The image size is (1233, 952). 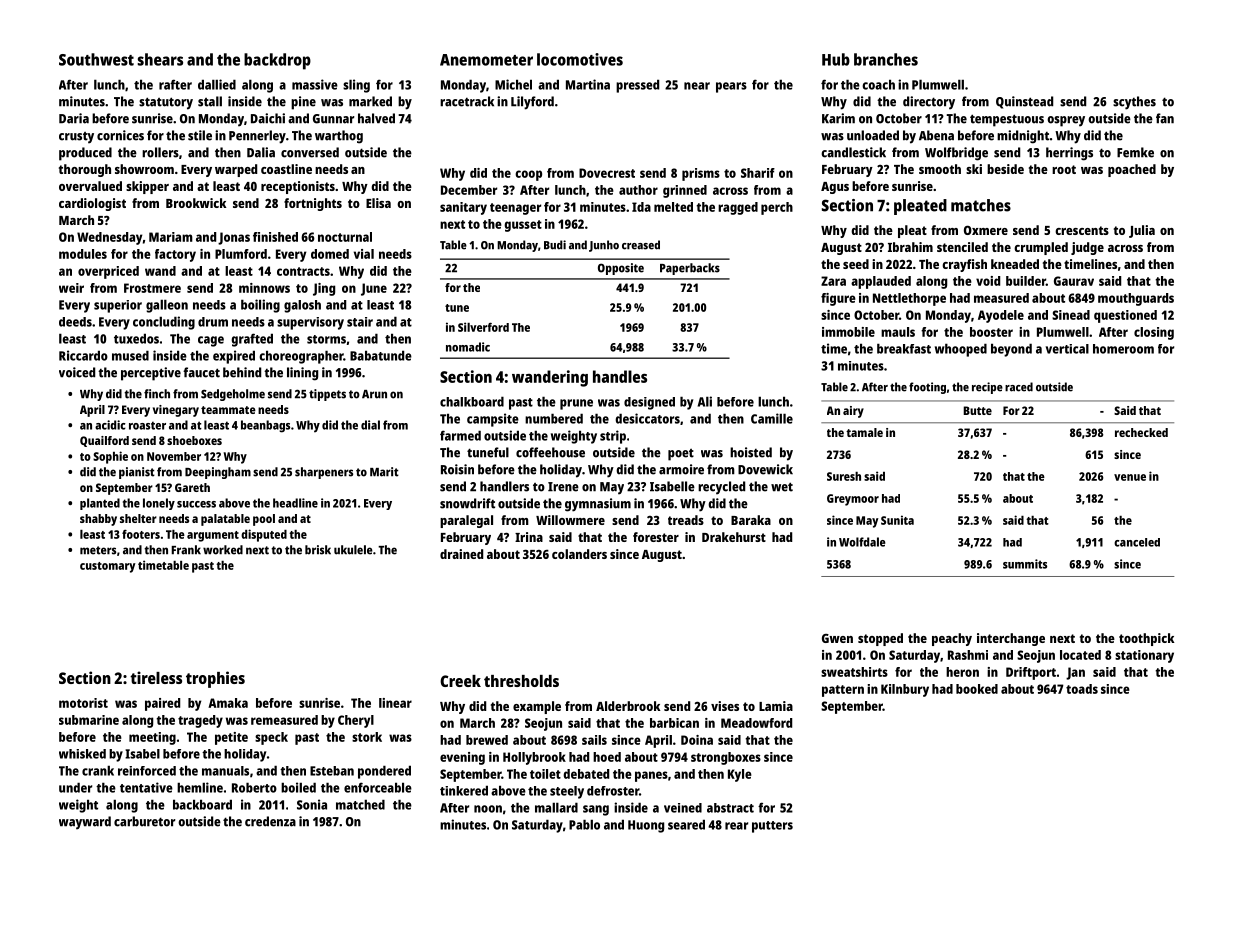 I want to click on whooped, so click(x=961, y=350).
